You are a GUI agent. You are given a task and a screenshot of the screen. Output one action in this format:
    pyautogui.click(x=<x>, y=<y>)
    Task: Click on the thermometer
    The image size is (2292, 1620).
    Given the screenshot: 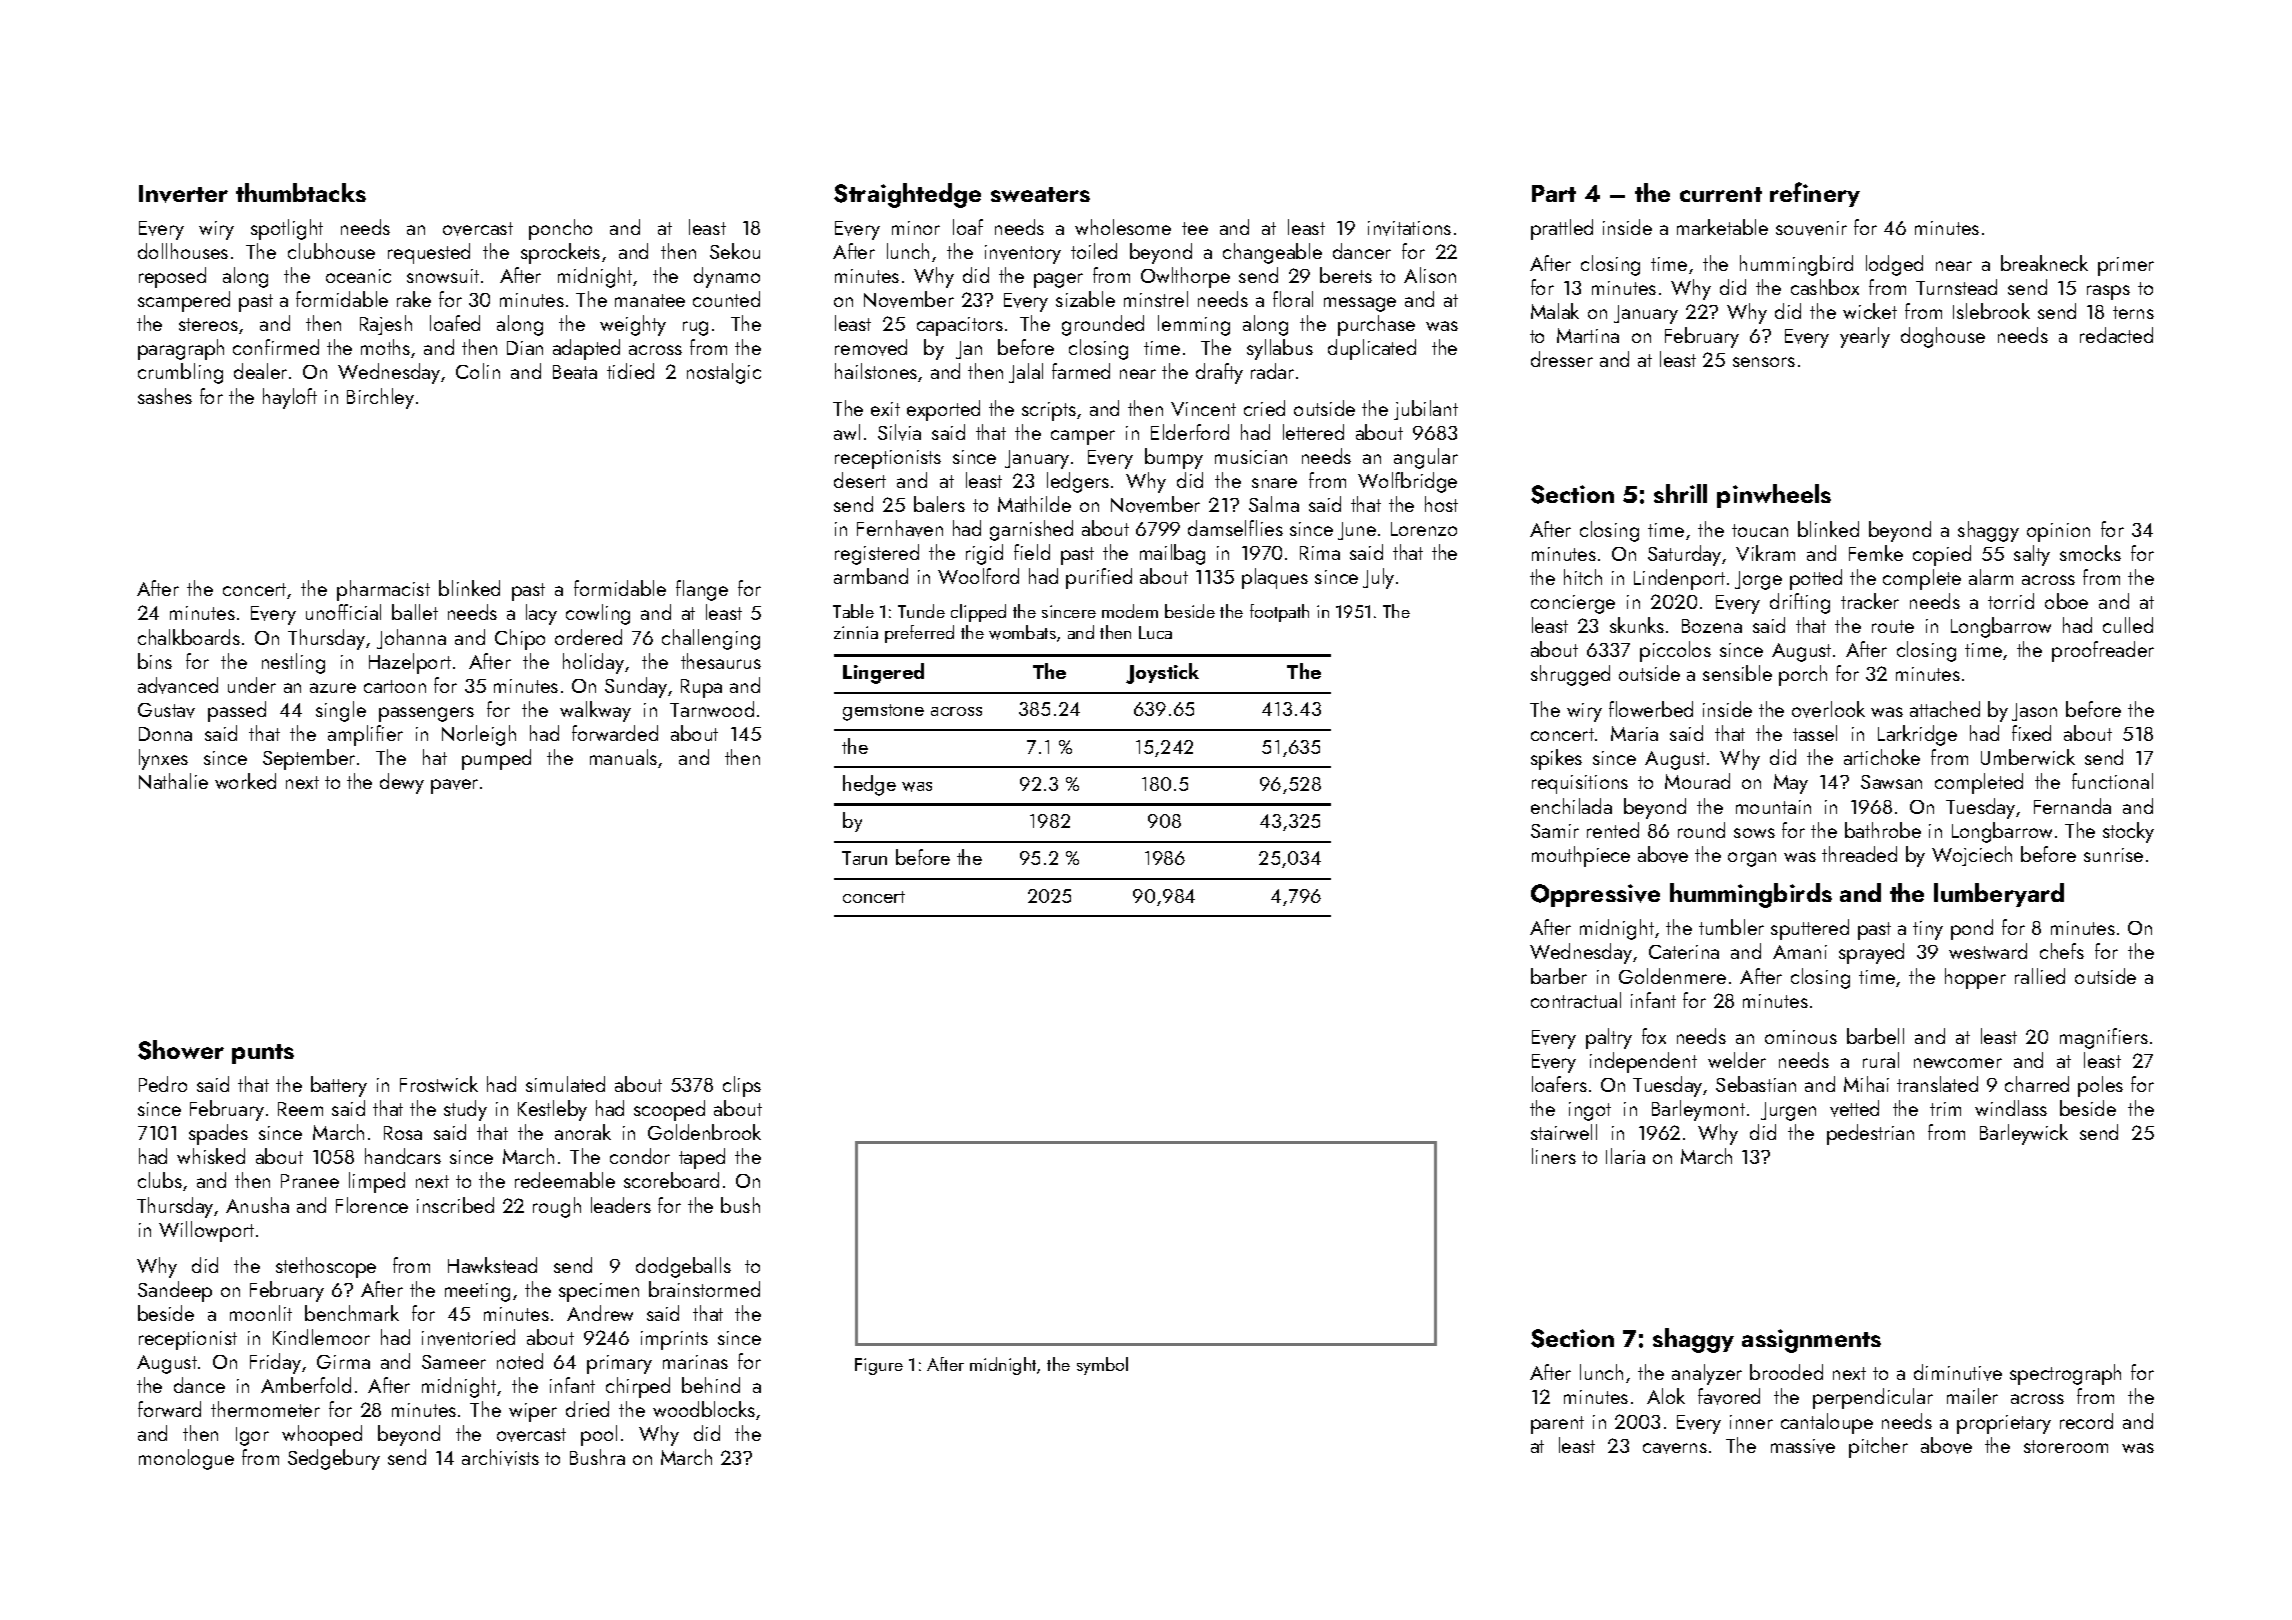 What is the action you would take?
    pyautogui.click(x=265, y=1409)
